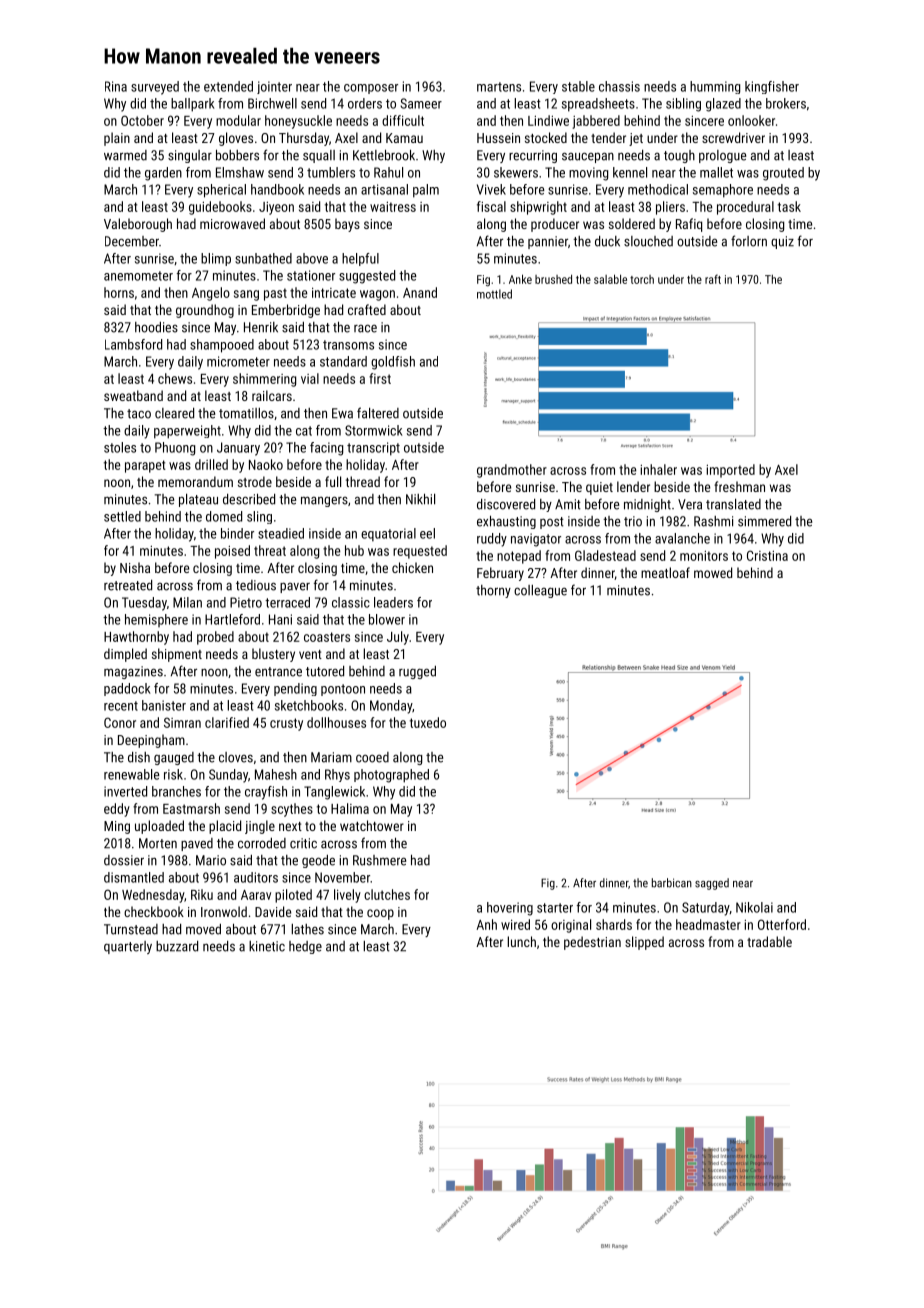 The width and height of the screenshot is (924, 1308). I want to click on sagged, so click(712, 884).
